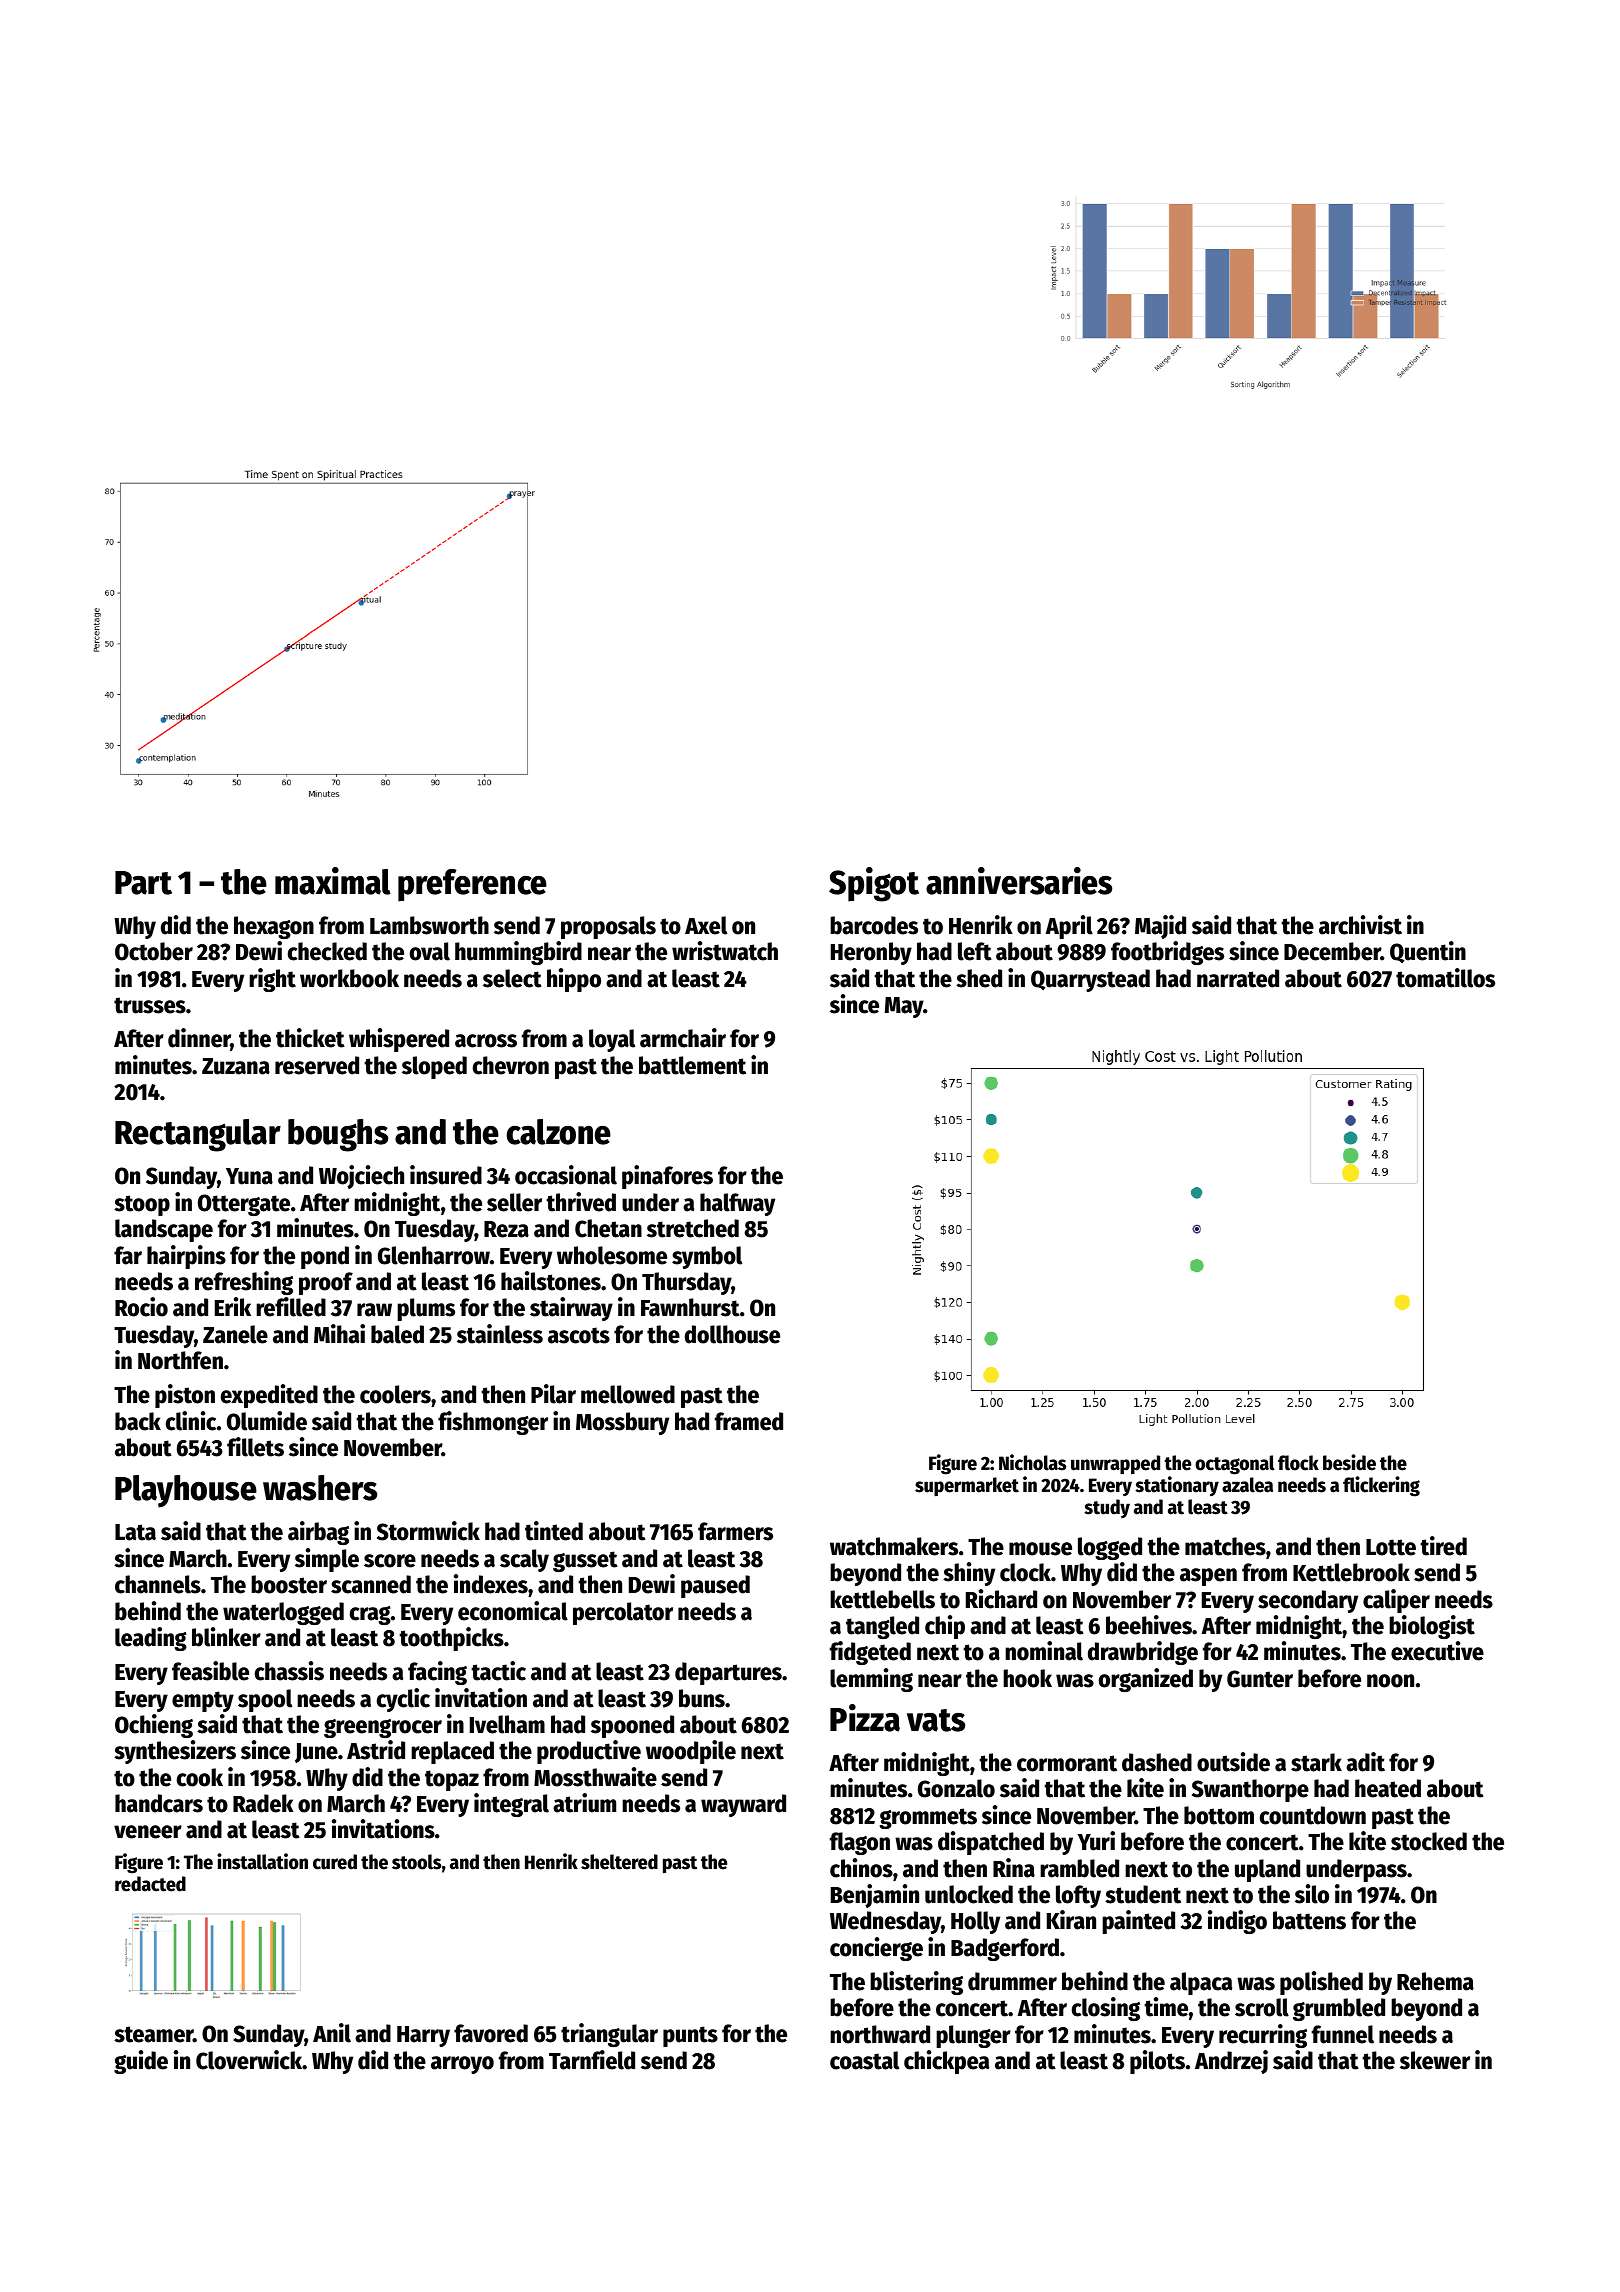 The height and width of the page is (2292, 1620). Describe the element at coordinates (1316, 1762) in the page. I see `stark` at that location.
